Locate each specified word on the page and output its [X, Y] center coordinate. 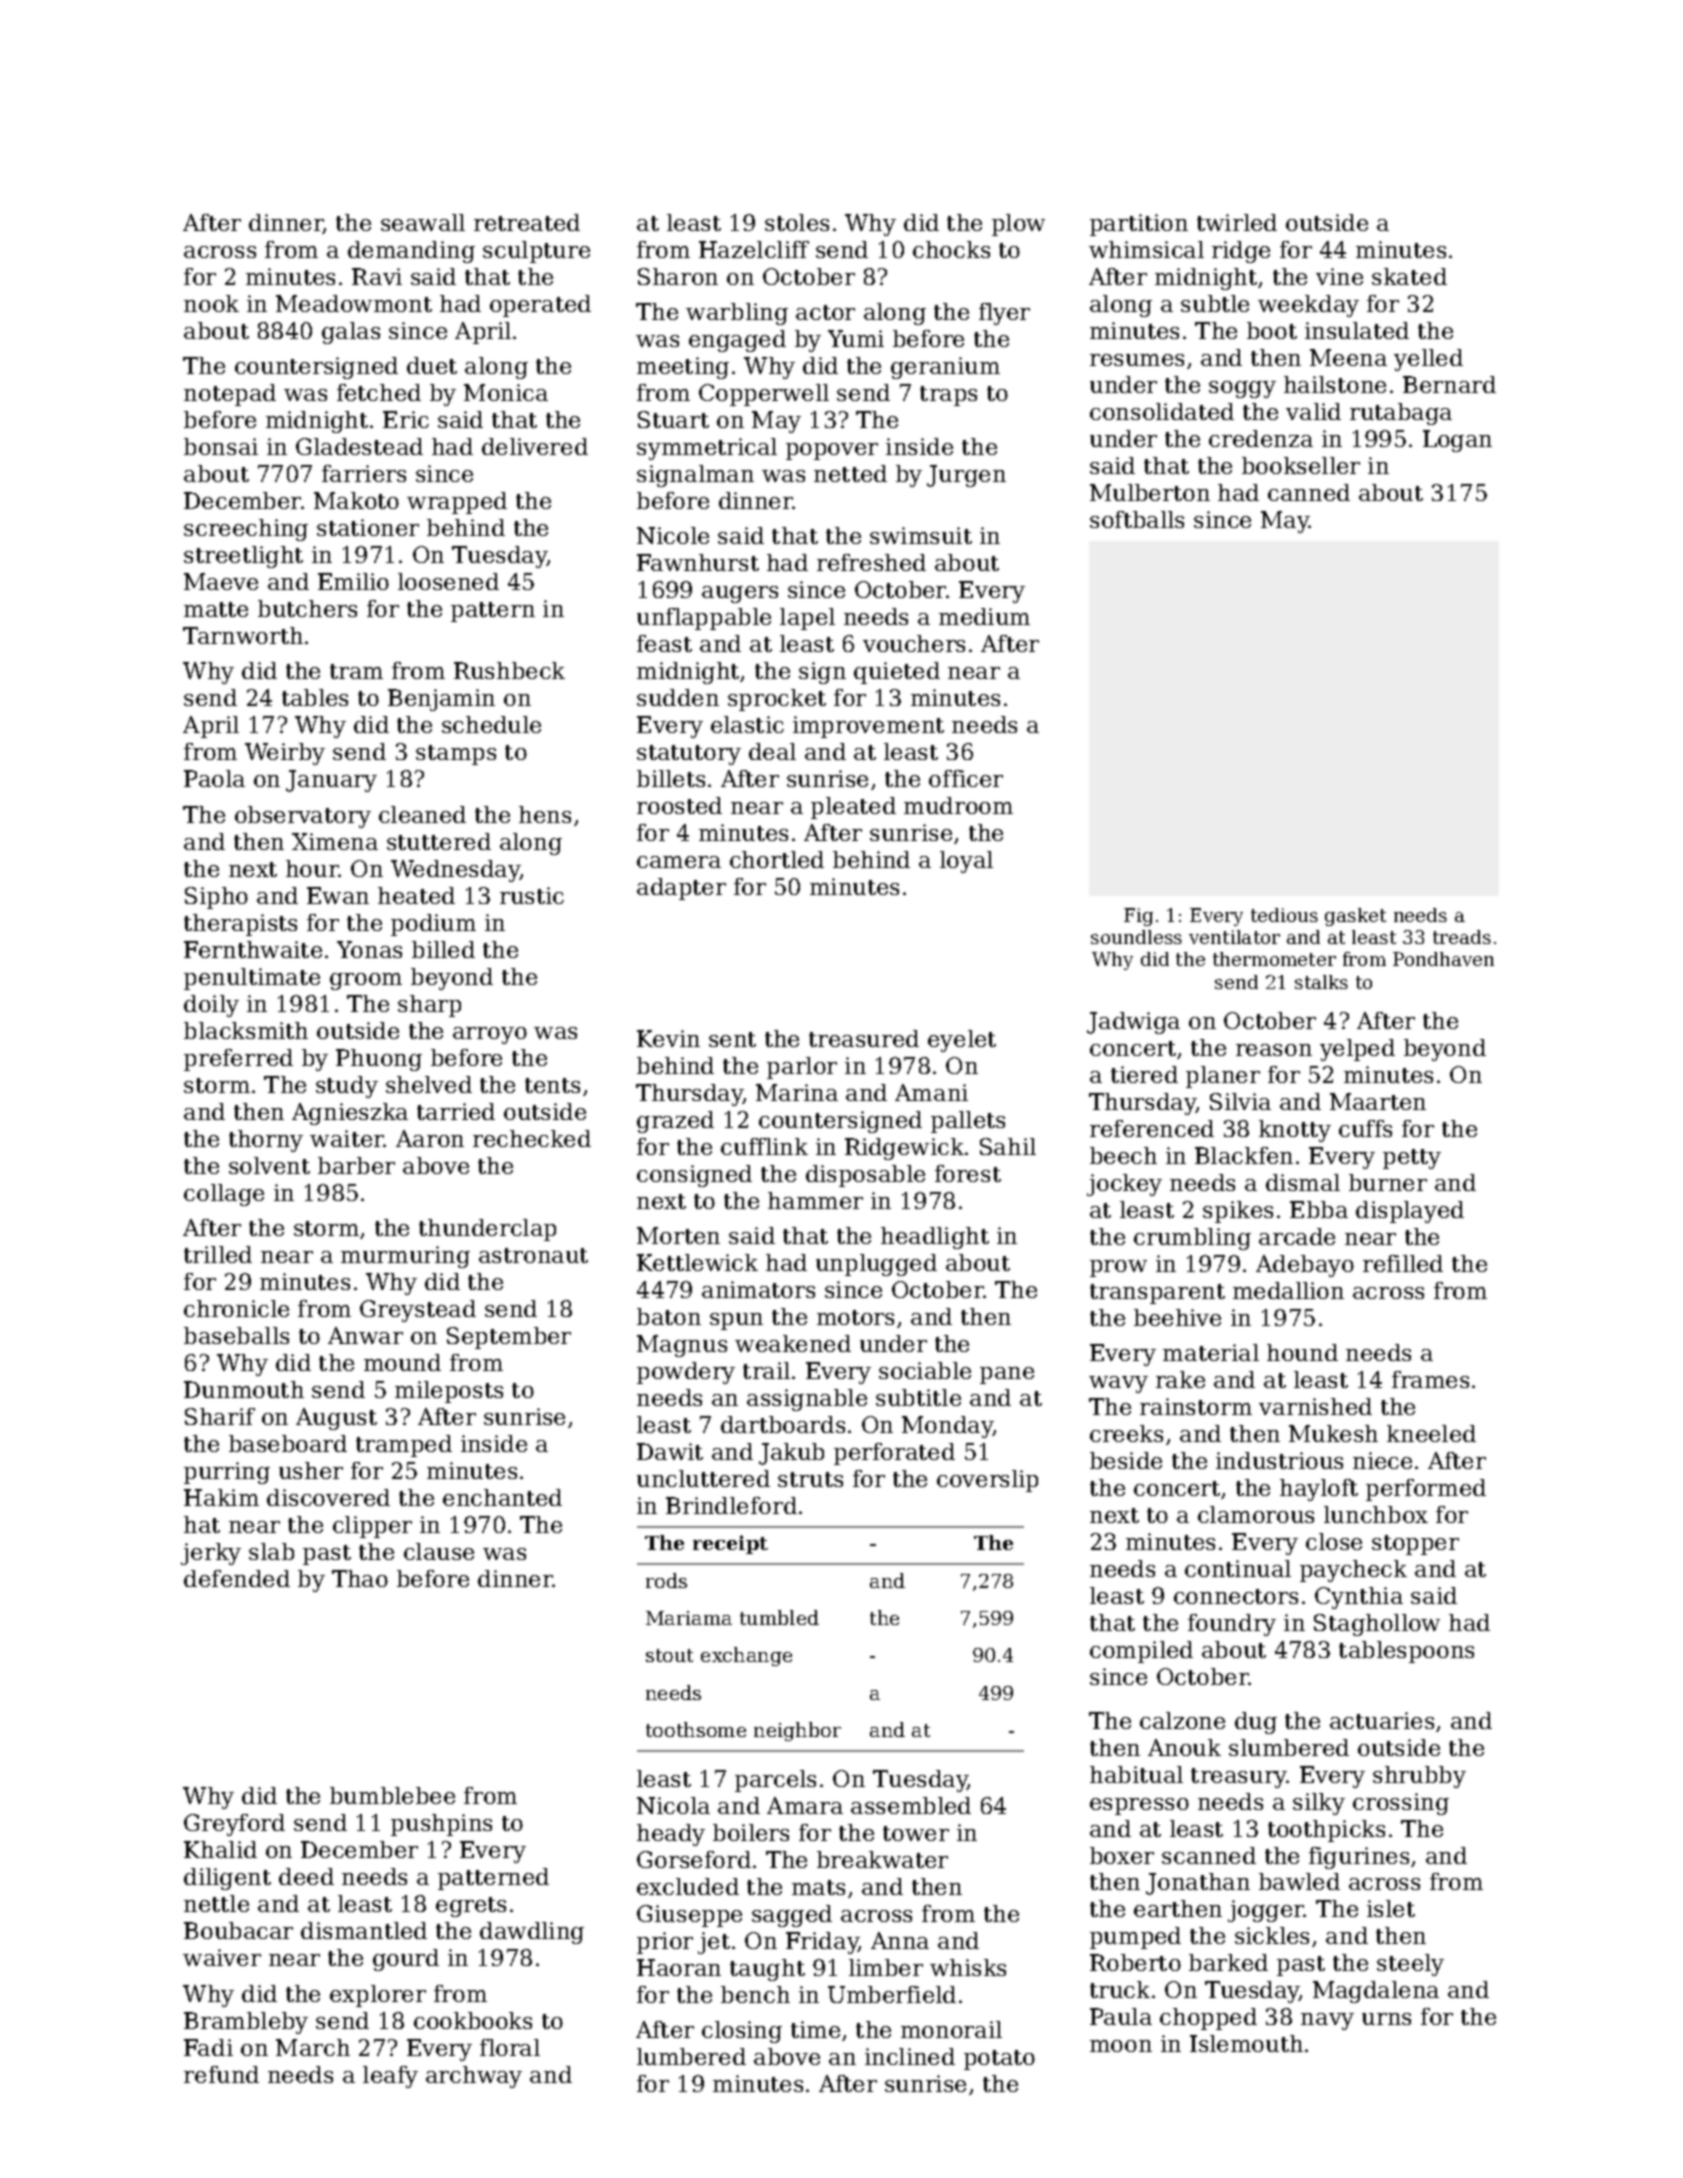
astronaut [533, 1255]
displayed [1410, 1212]
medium [984, 616]
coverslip [987, 1481]
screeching [246, 530]
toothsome [696, 1729]
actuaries [1382, 1720]
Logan [1457, 441]
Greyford [234, 1825]
